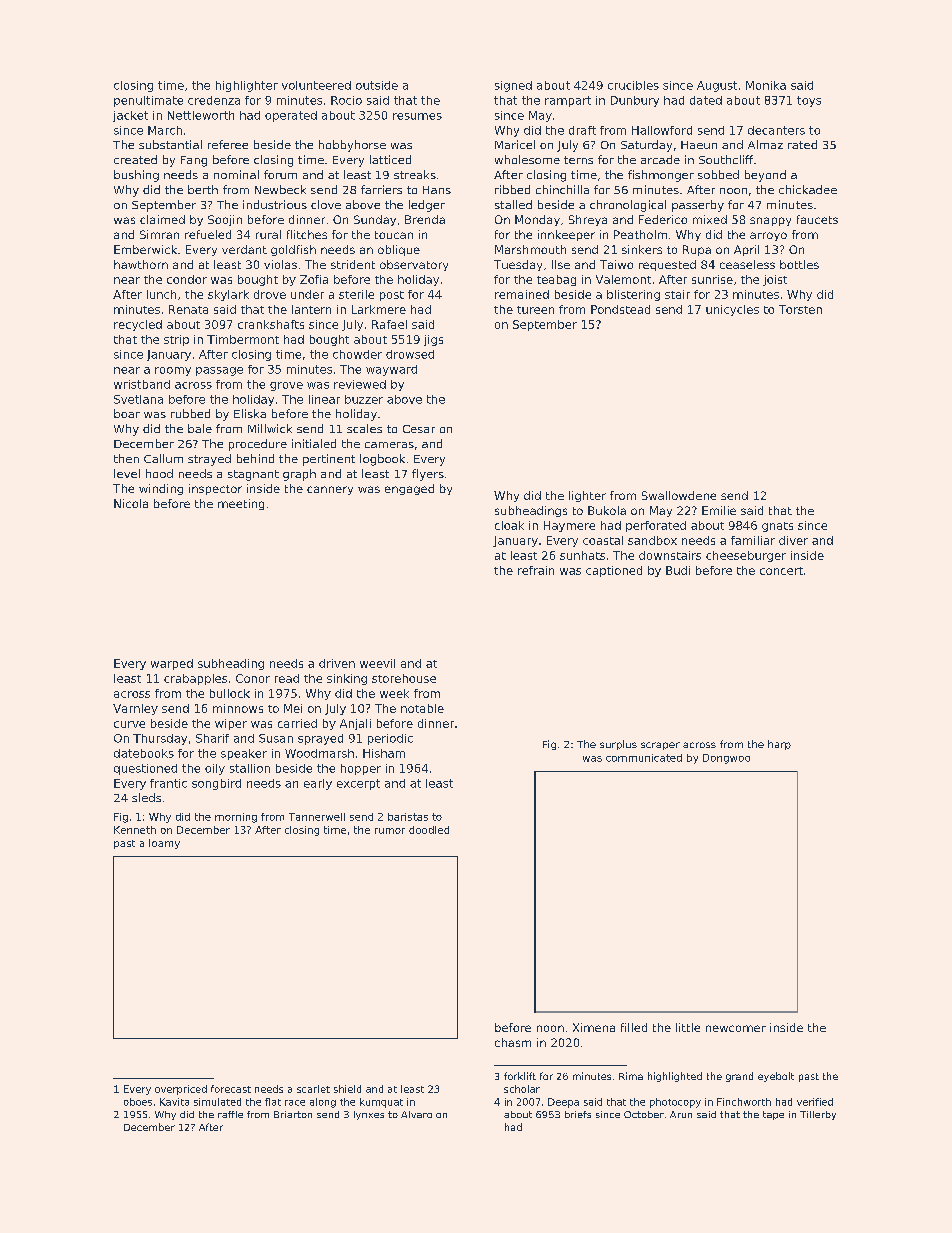  What do you see at coordinates (618, 745) in the screenshot?
I see `surplus` at bounding box center [618, 745].
